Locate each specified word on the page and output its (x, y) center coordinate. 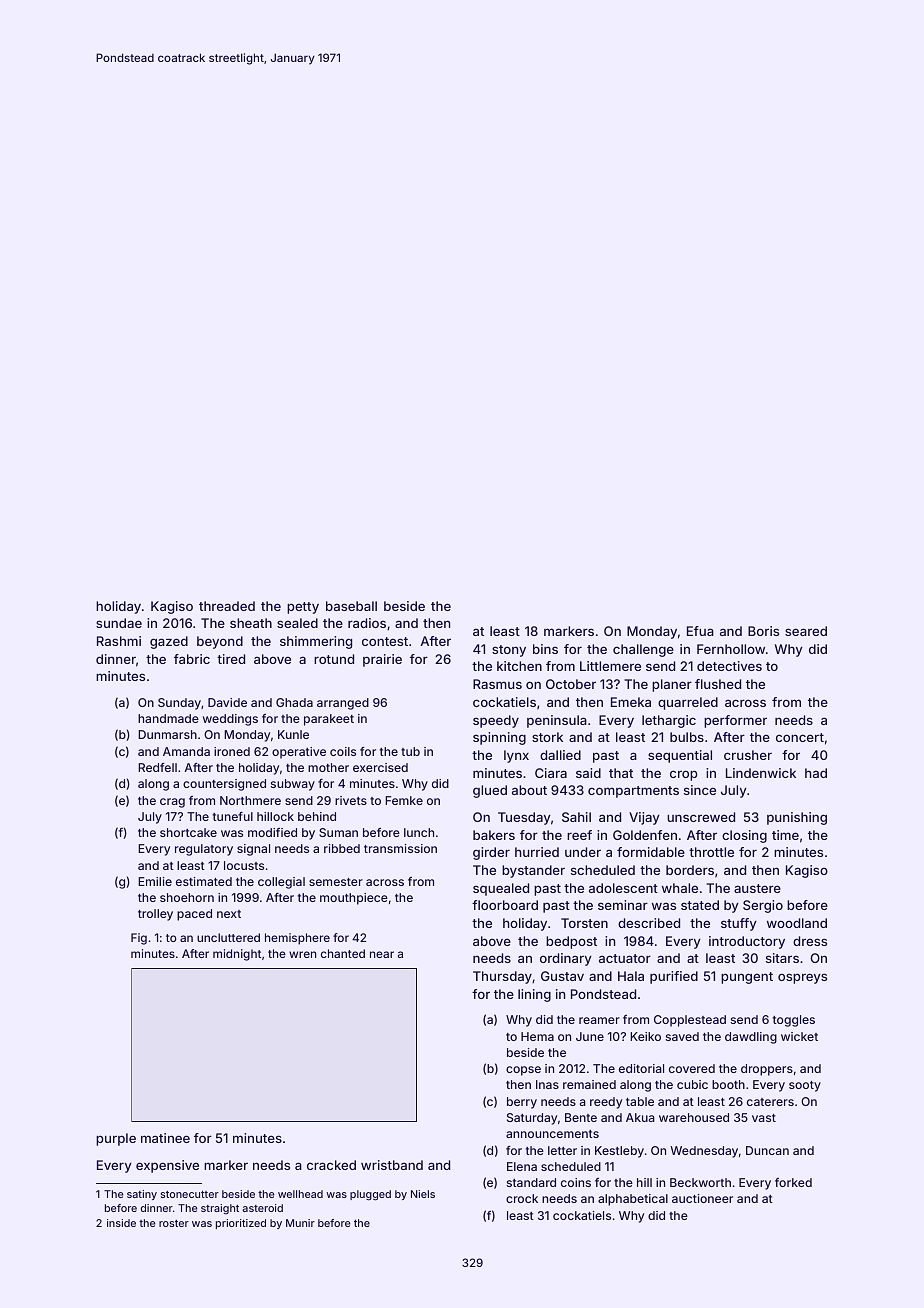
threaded (227, 606)
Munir (300, 1223)
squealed (501, 889)
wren (302, 954)
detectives (729, 666)
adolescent (623, 888)
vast (764, 1118)
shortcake (188, 832)
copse (523, 1071)
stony (509, 651)
